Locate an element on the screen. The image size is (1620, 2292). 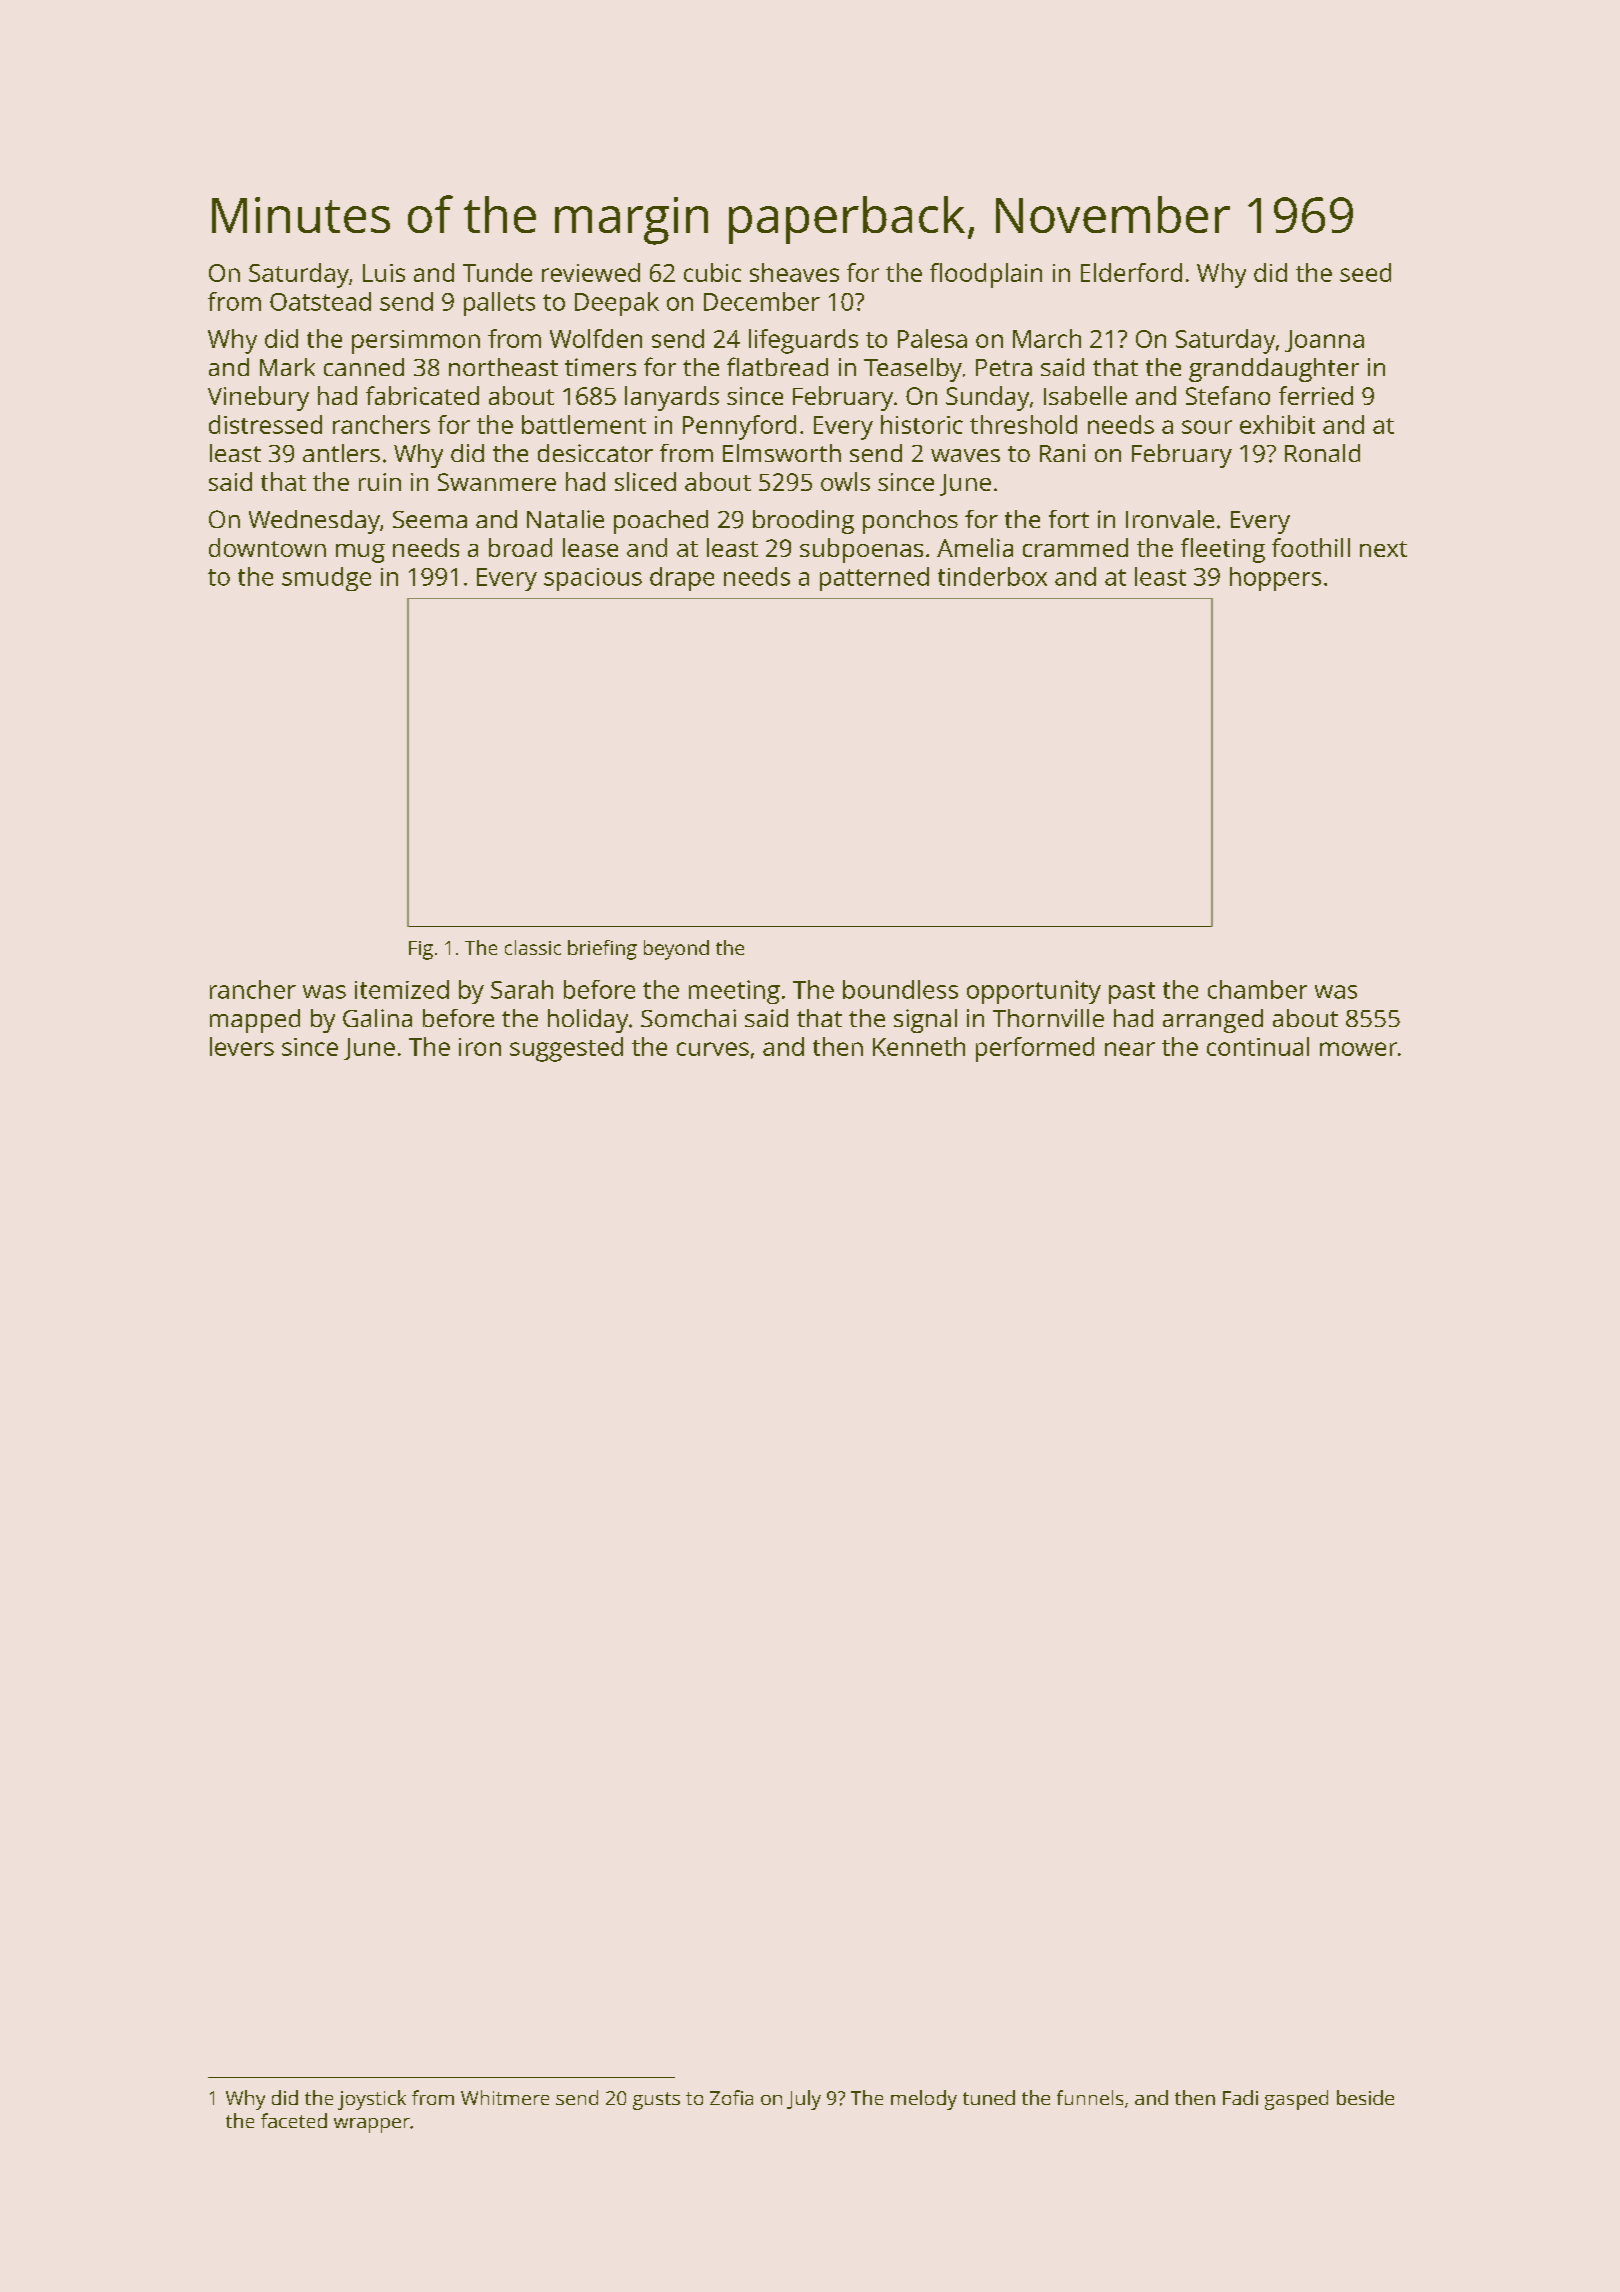
tinderbox is located at coordinates (992, 576).
